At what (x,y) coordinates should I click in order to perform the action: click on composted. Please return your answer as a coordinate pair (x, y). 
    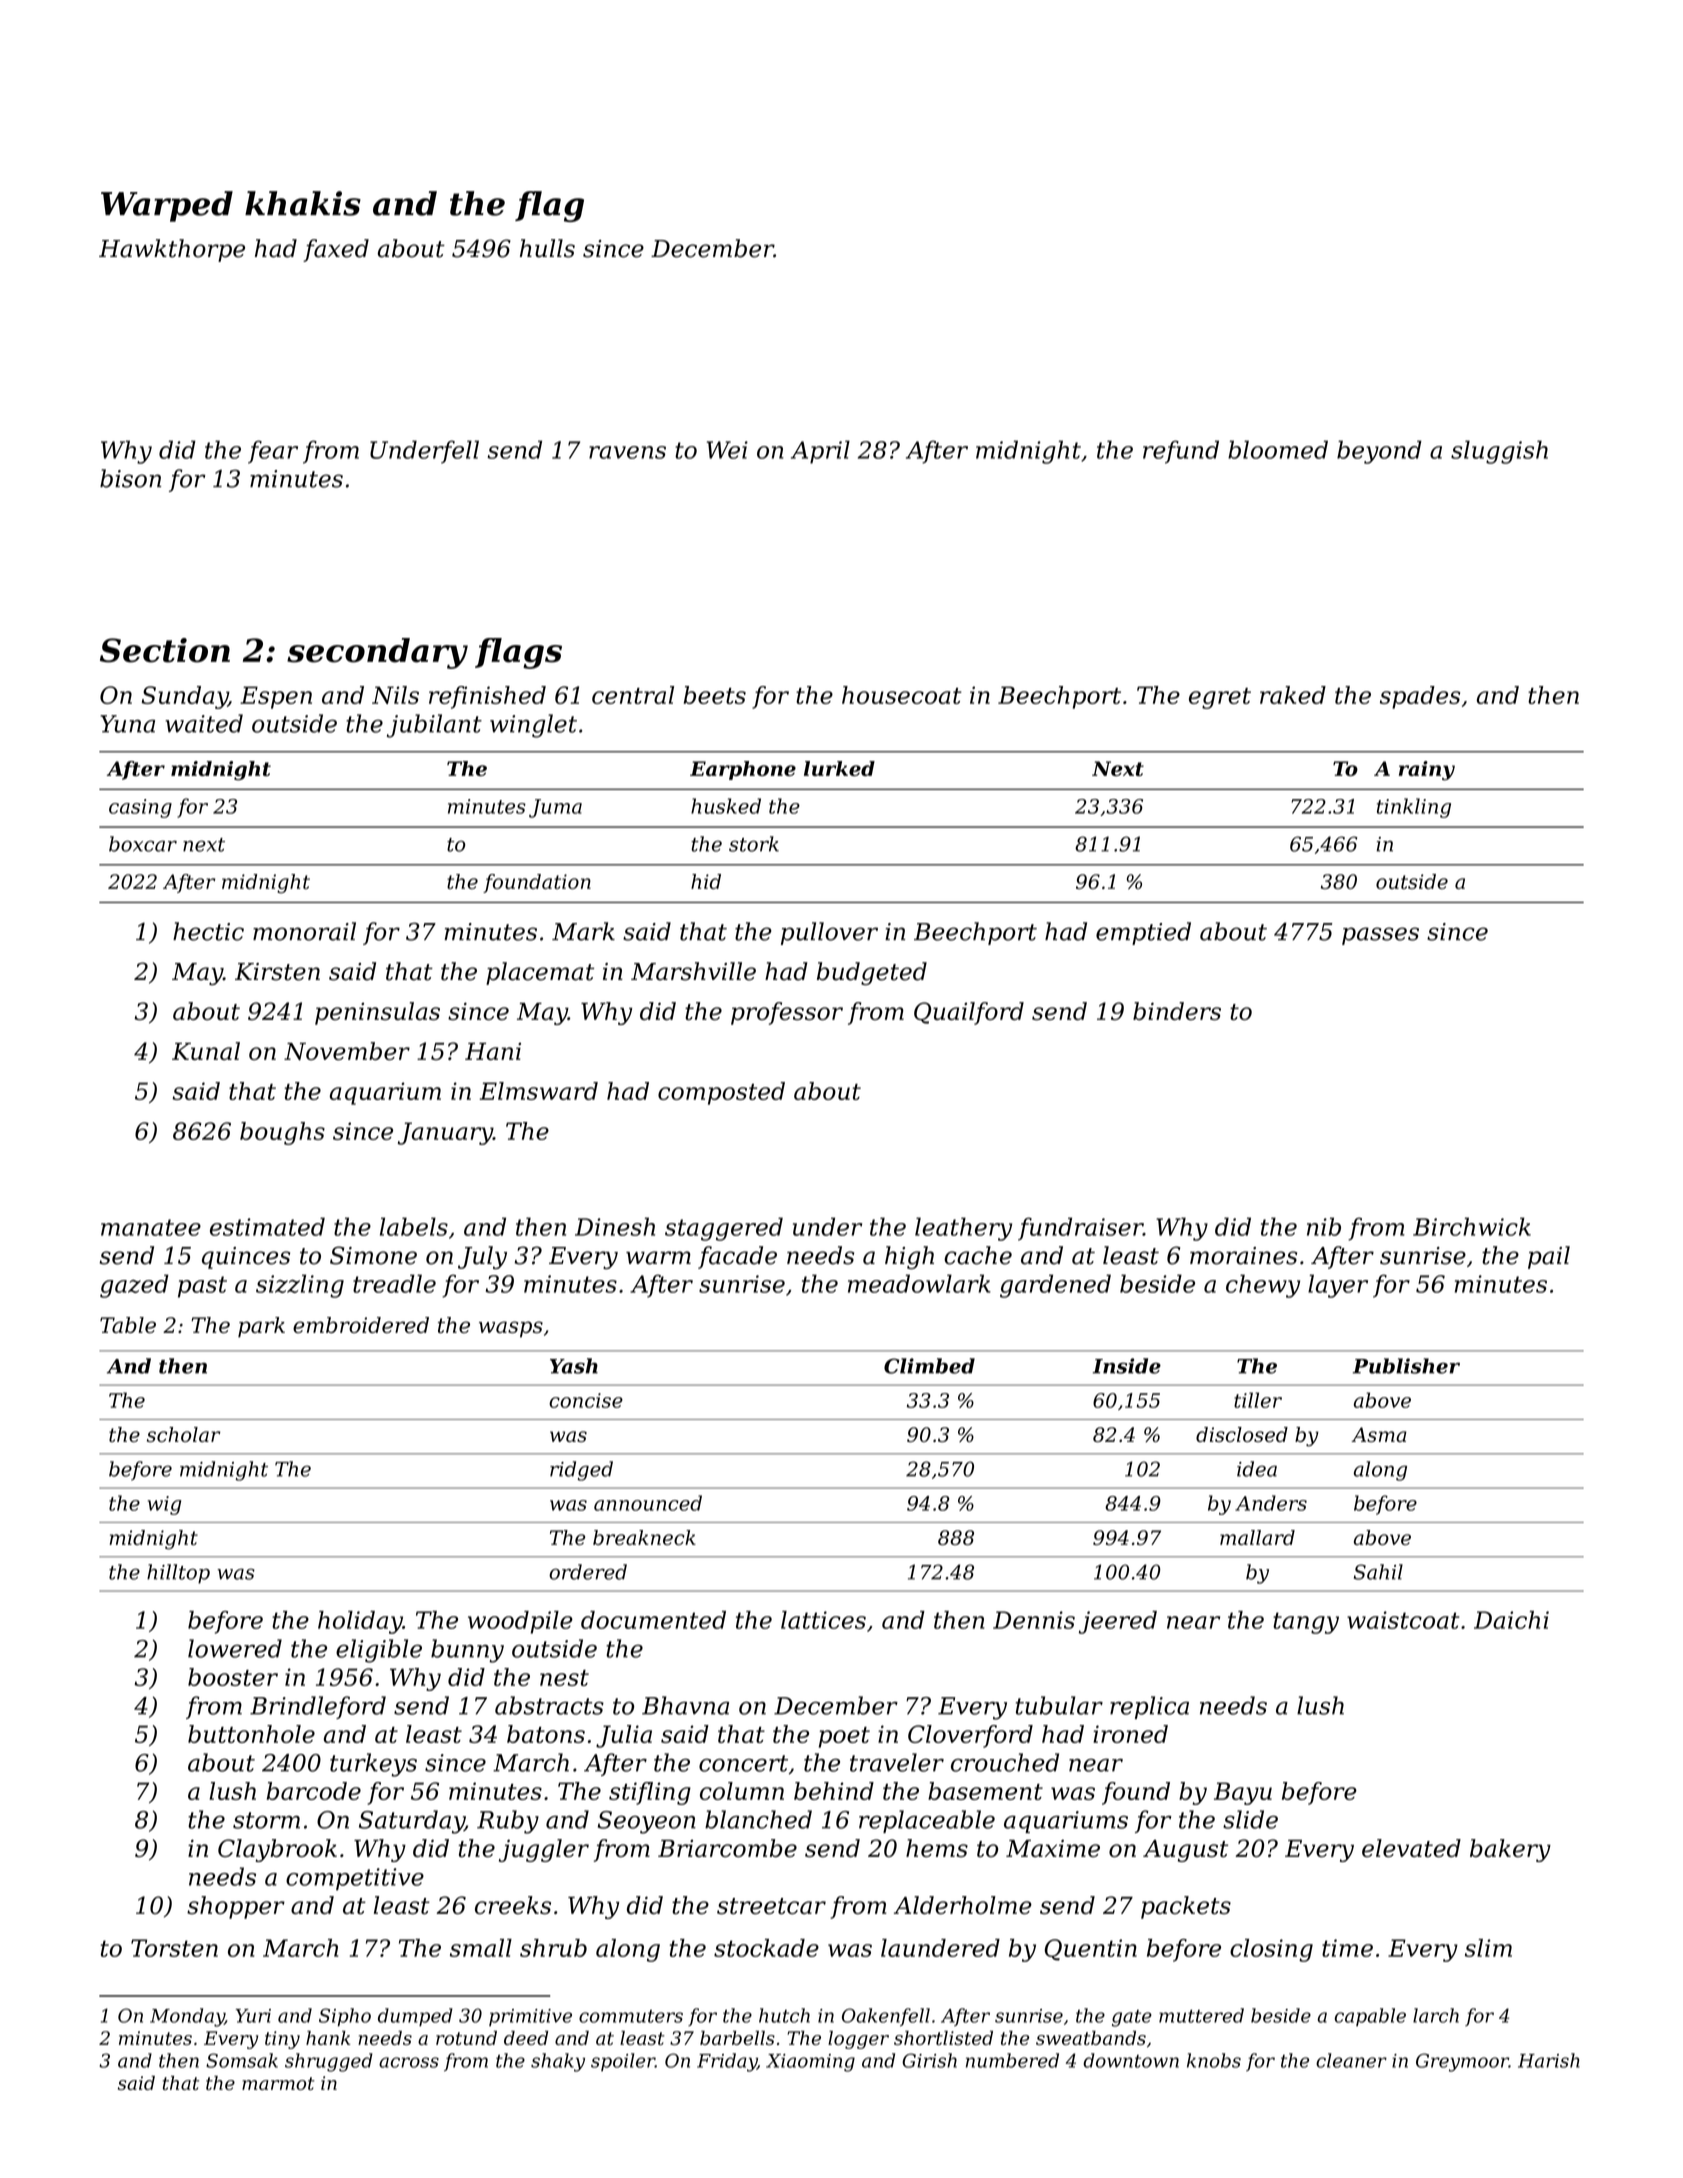
    Looking at the image, I should click on (721, 1093).
